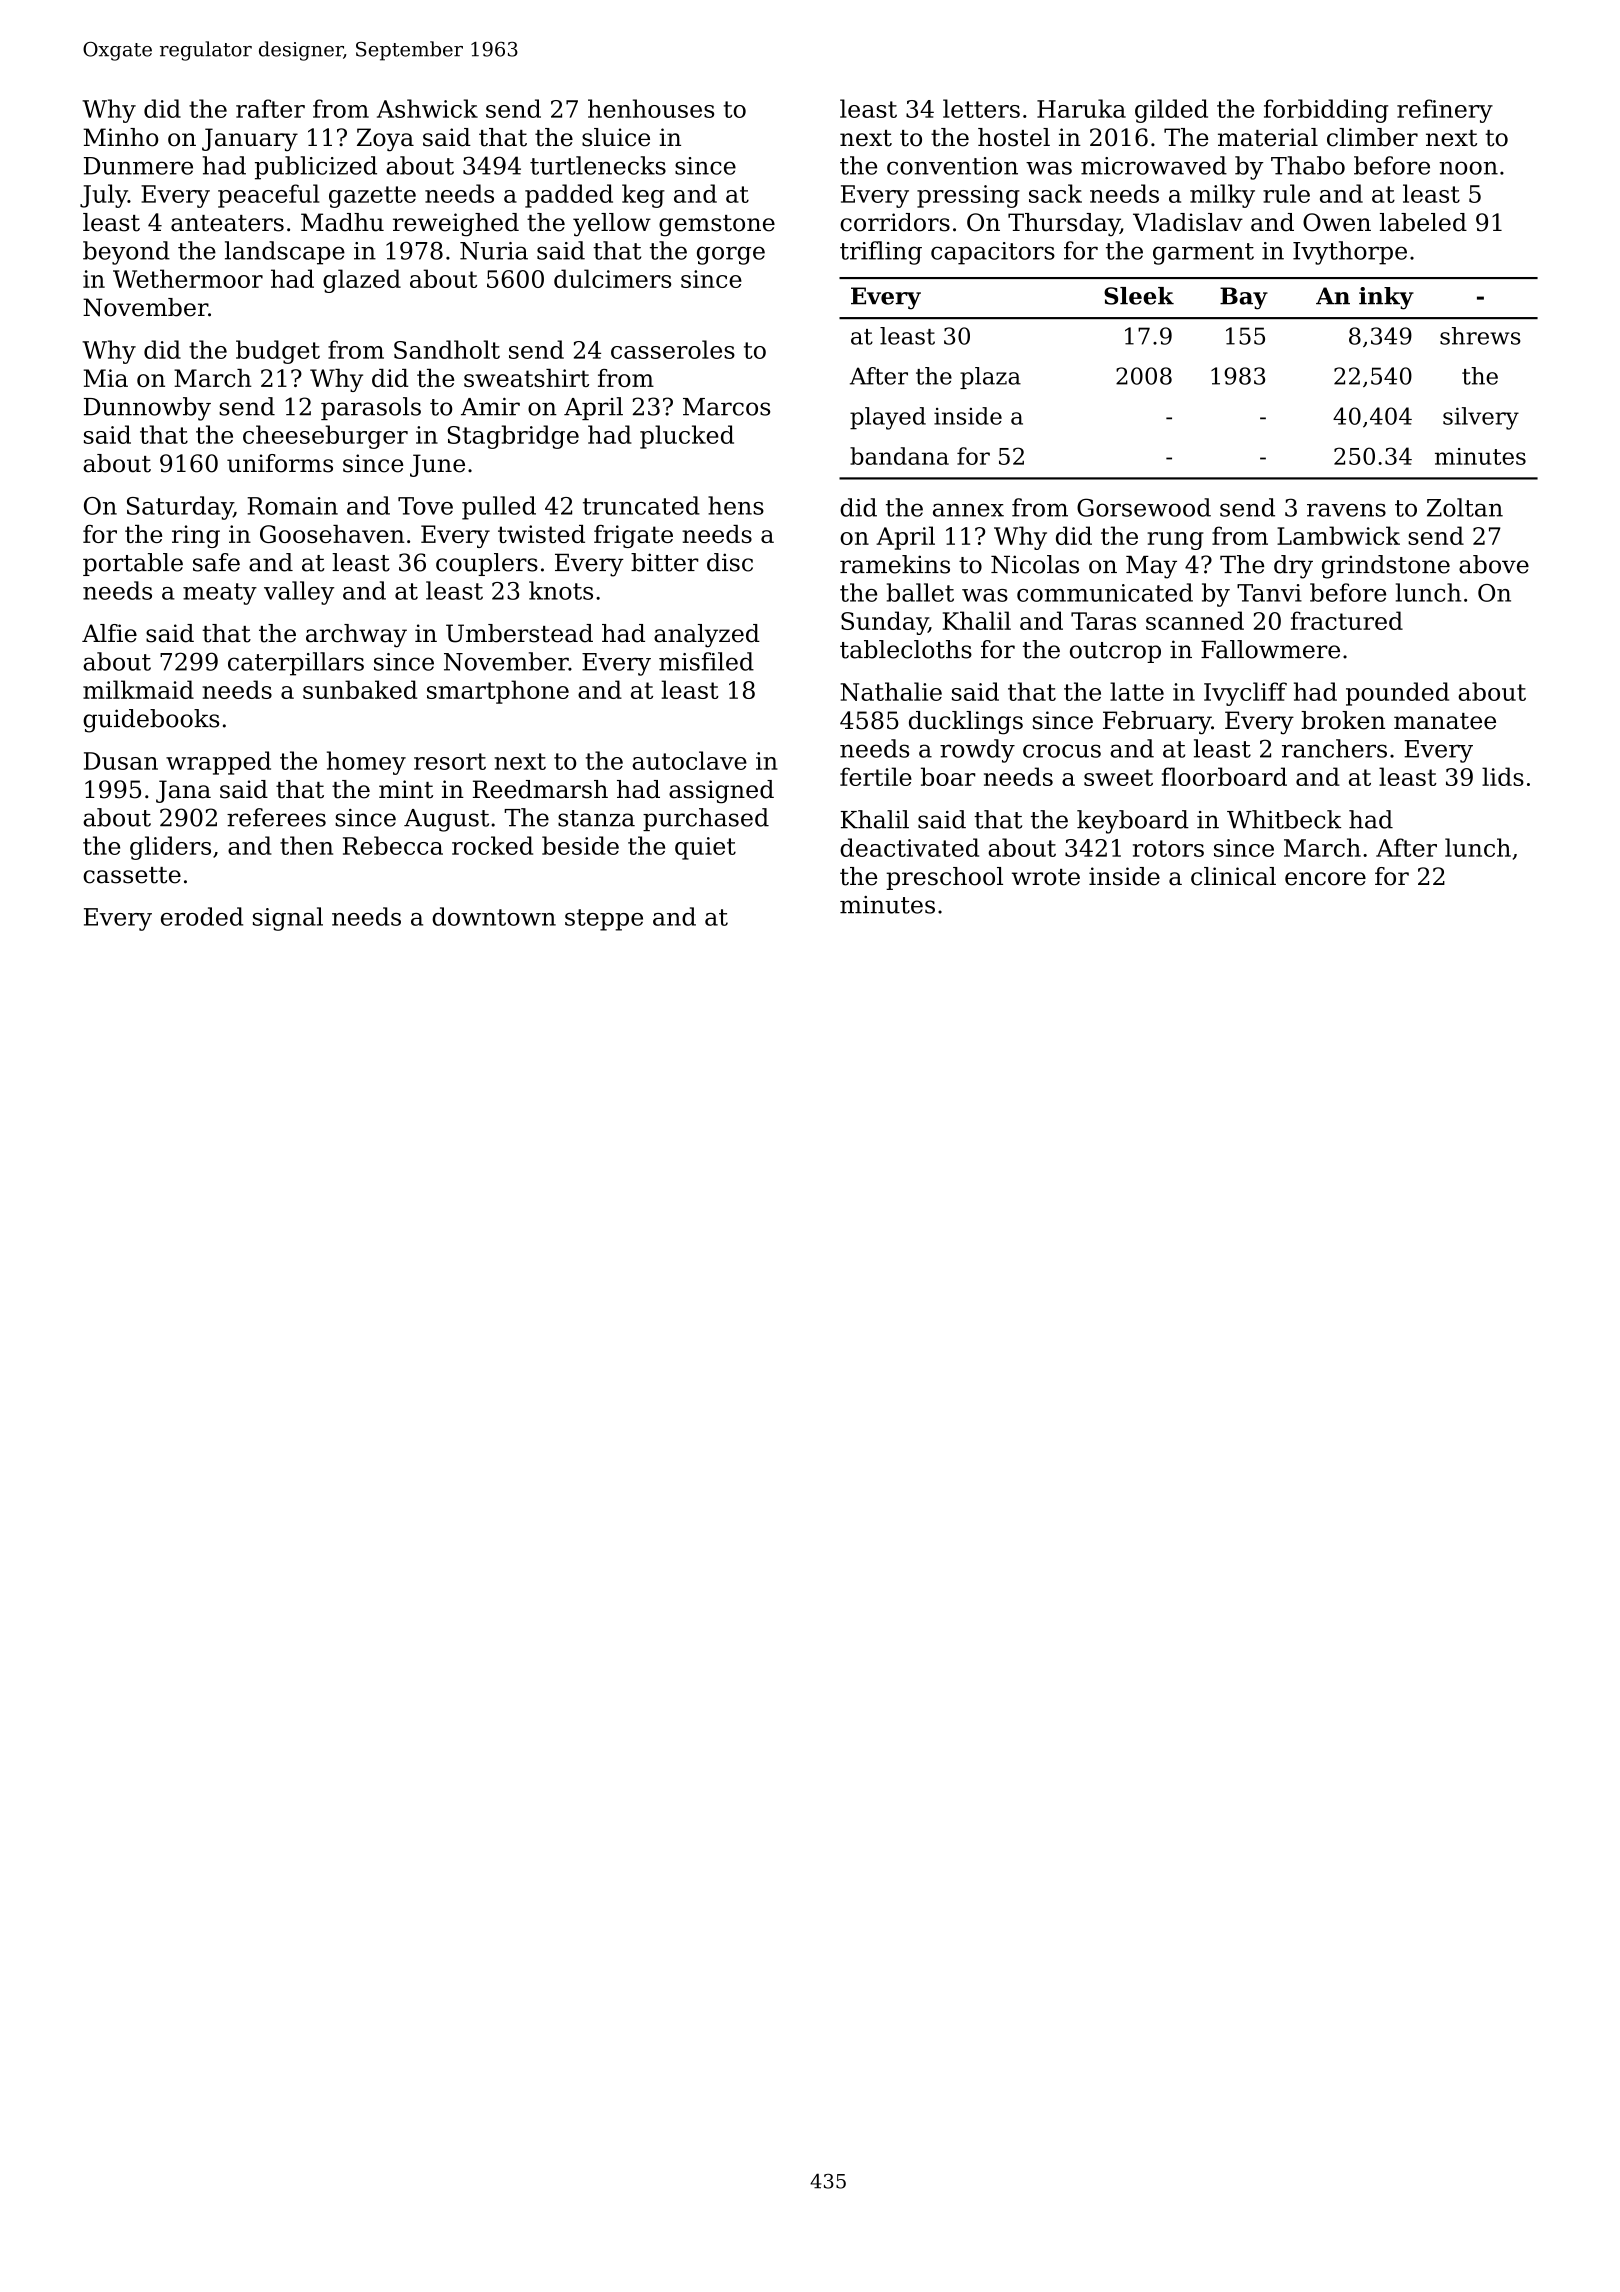 The image size is (1620, 2292). What do you see at coordinates (899, 456) in the screenshot?
I see `bandana` at bounding box center [899, 456].
